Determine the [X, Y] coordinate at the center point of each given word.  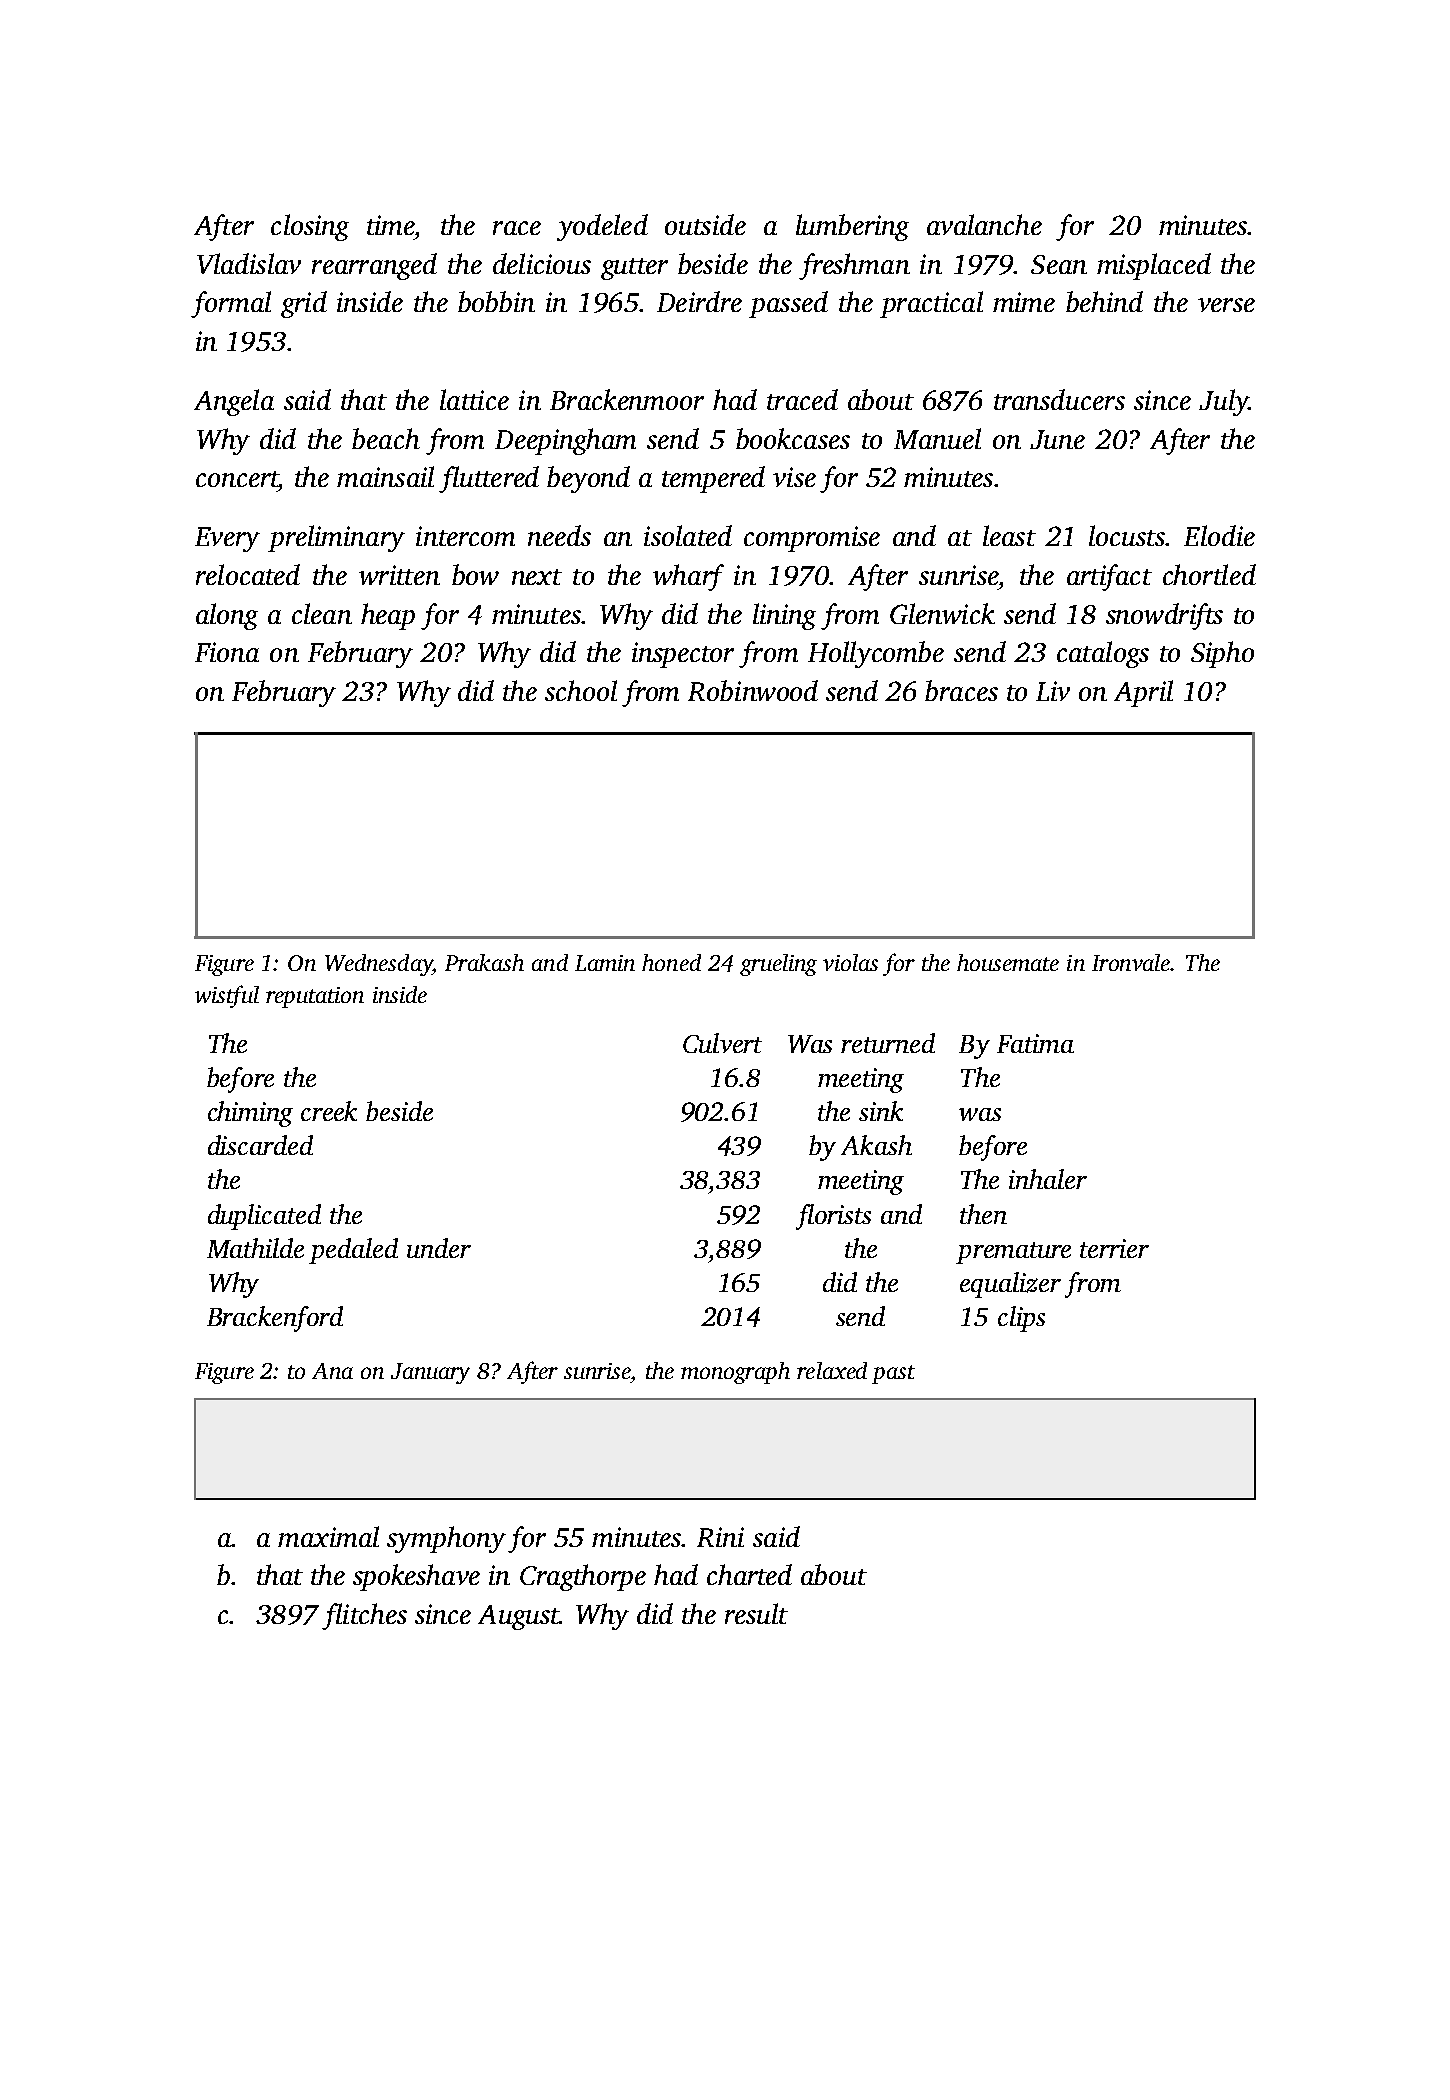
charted [749, 1574]
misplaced [1154, 266]
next [537, 577]
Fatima [1035, 1043]
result [756, 1613]
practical [931, 304]
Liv [1053, 691]
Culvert [722, 1043]
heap [388, 616]
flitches [364, 1616]
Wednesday [378, 965]
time [390, 225]
